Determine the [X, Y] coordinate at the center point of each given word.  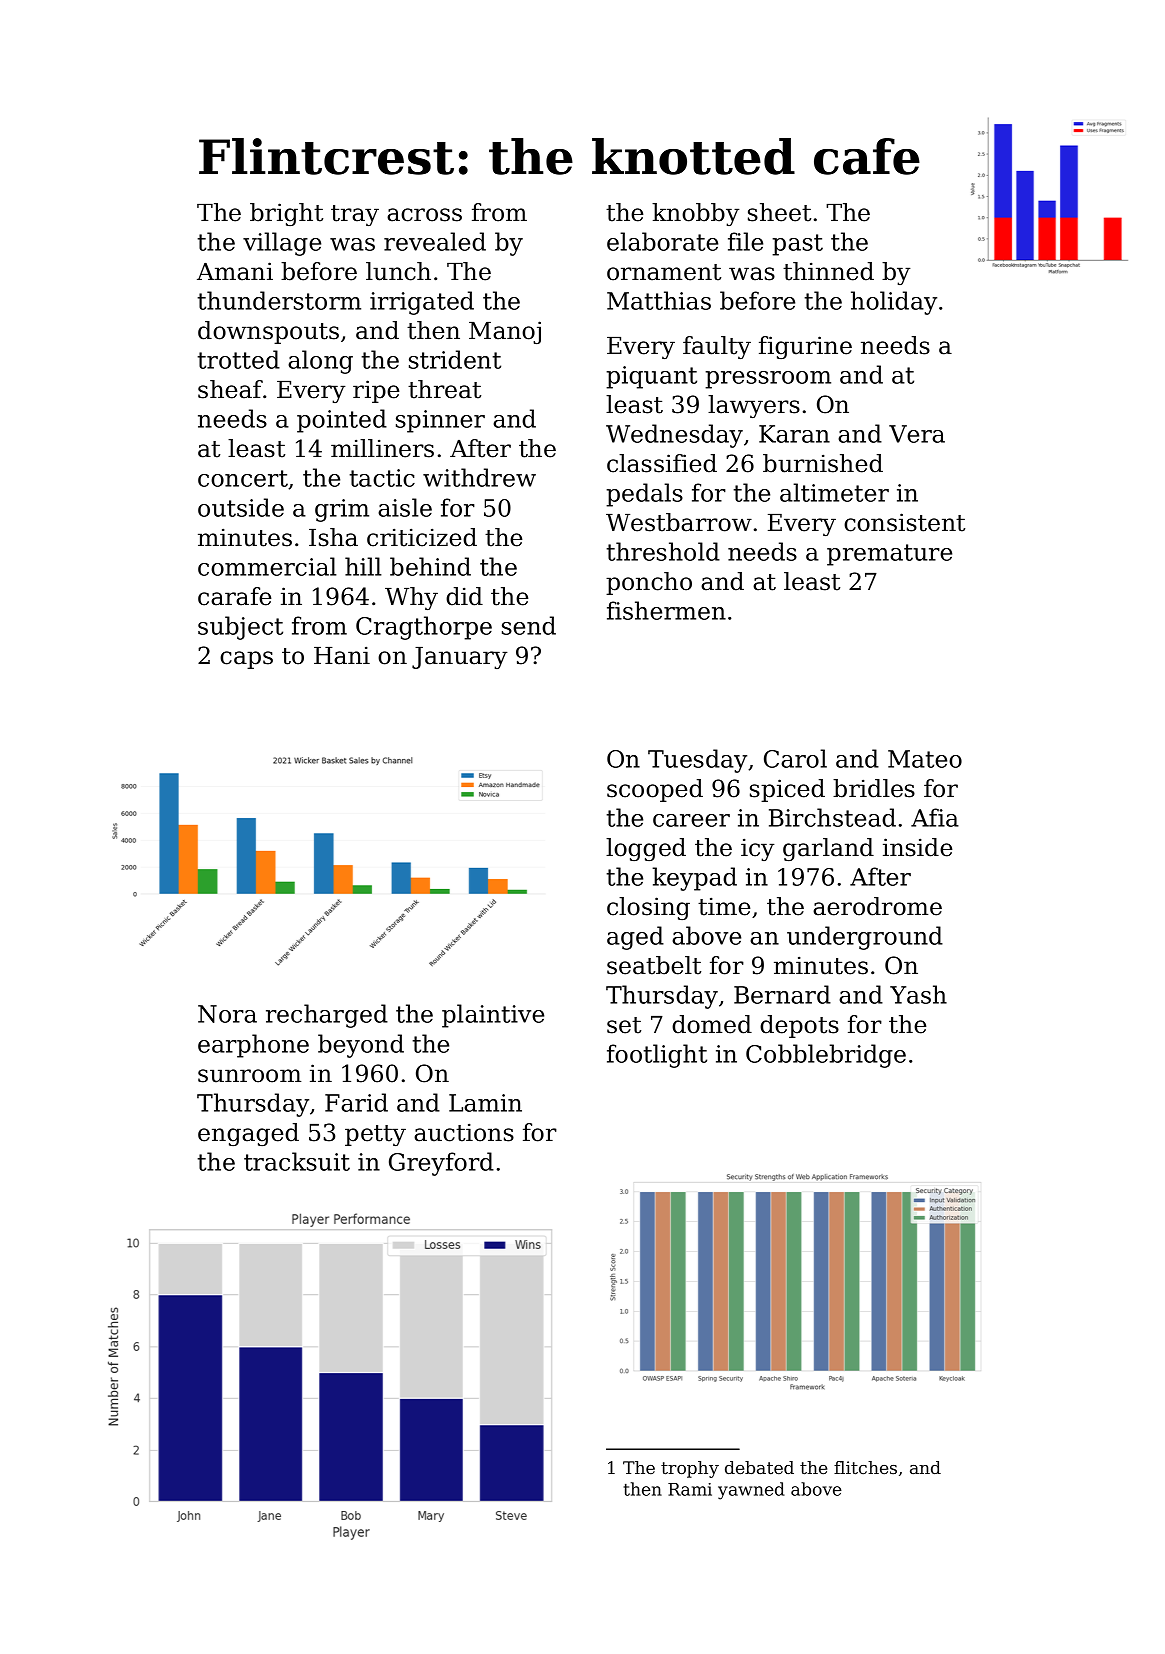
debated [759, 1467]
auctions [464, 1132]
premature [889, 555]
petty [375, 1135]
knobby [696, 214]
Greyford [441, 1164]
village [282, 244]
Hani [342, 655]
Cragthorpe [424, 628]
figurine [805, 347]
